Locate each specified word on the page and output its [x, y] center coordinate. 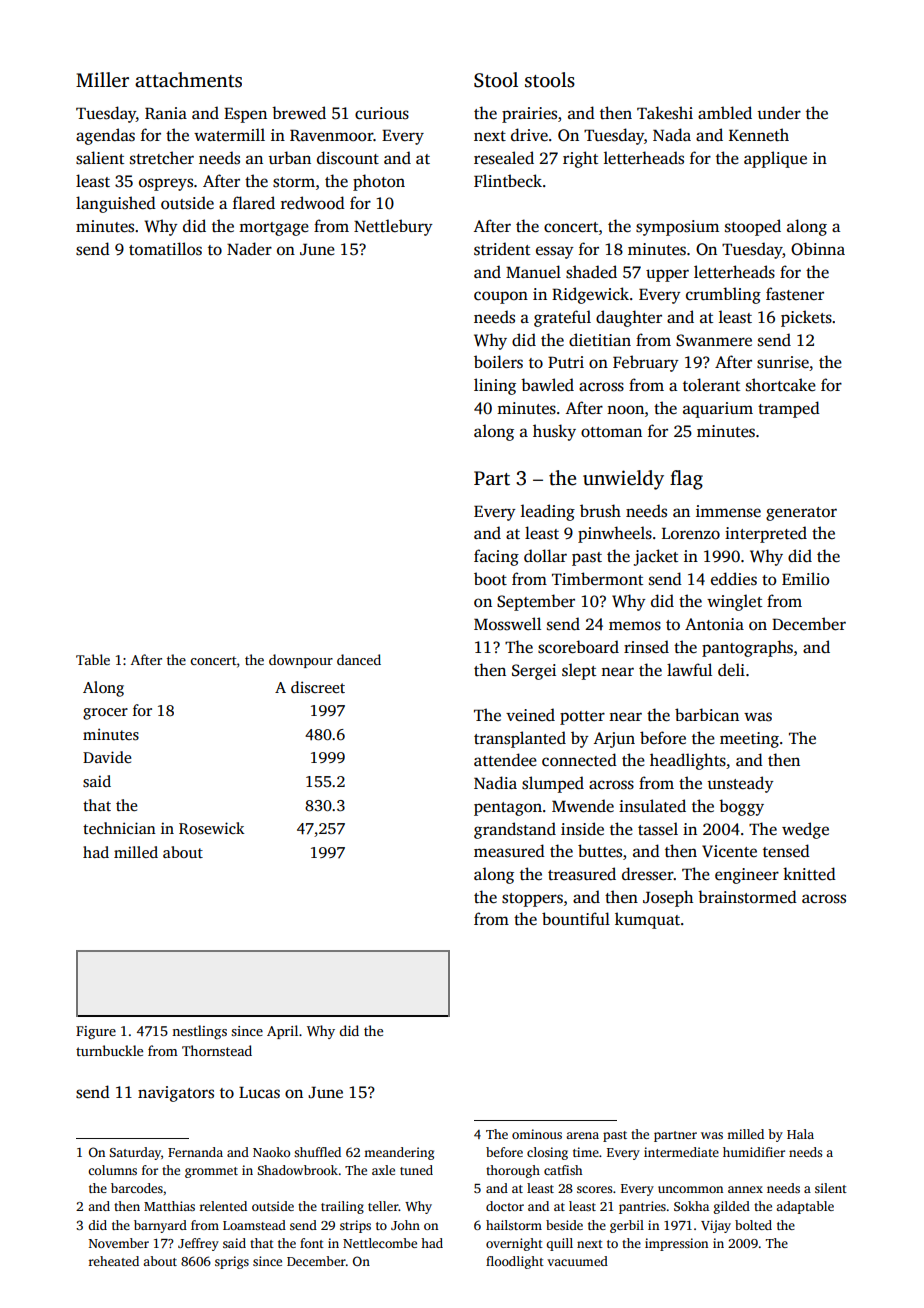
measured [509, 851]
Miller [102, 80]
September [536, 602]
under [779, 112]
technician [119, 828]
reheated [114, 1261]
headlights [688, 761]
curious [382, 113]
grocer [105, 714]
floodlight [515, 1262]
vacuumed [577, 1261]
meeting [749, 740]
